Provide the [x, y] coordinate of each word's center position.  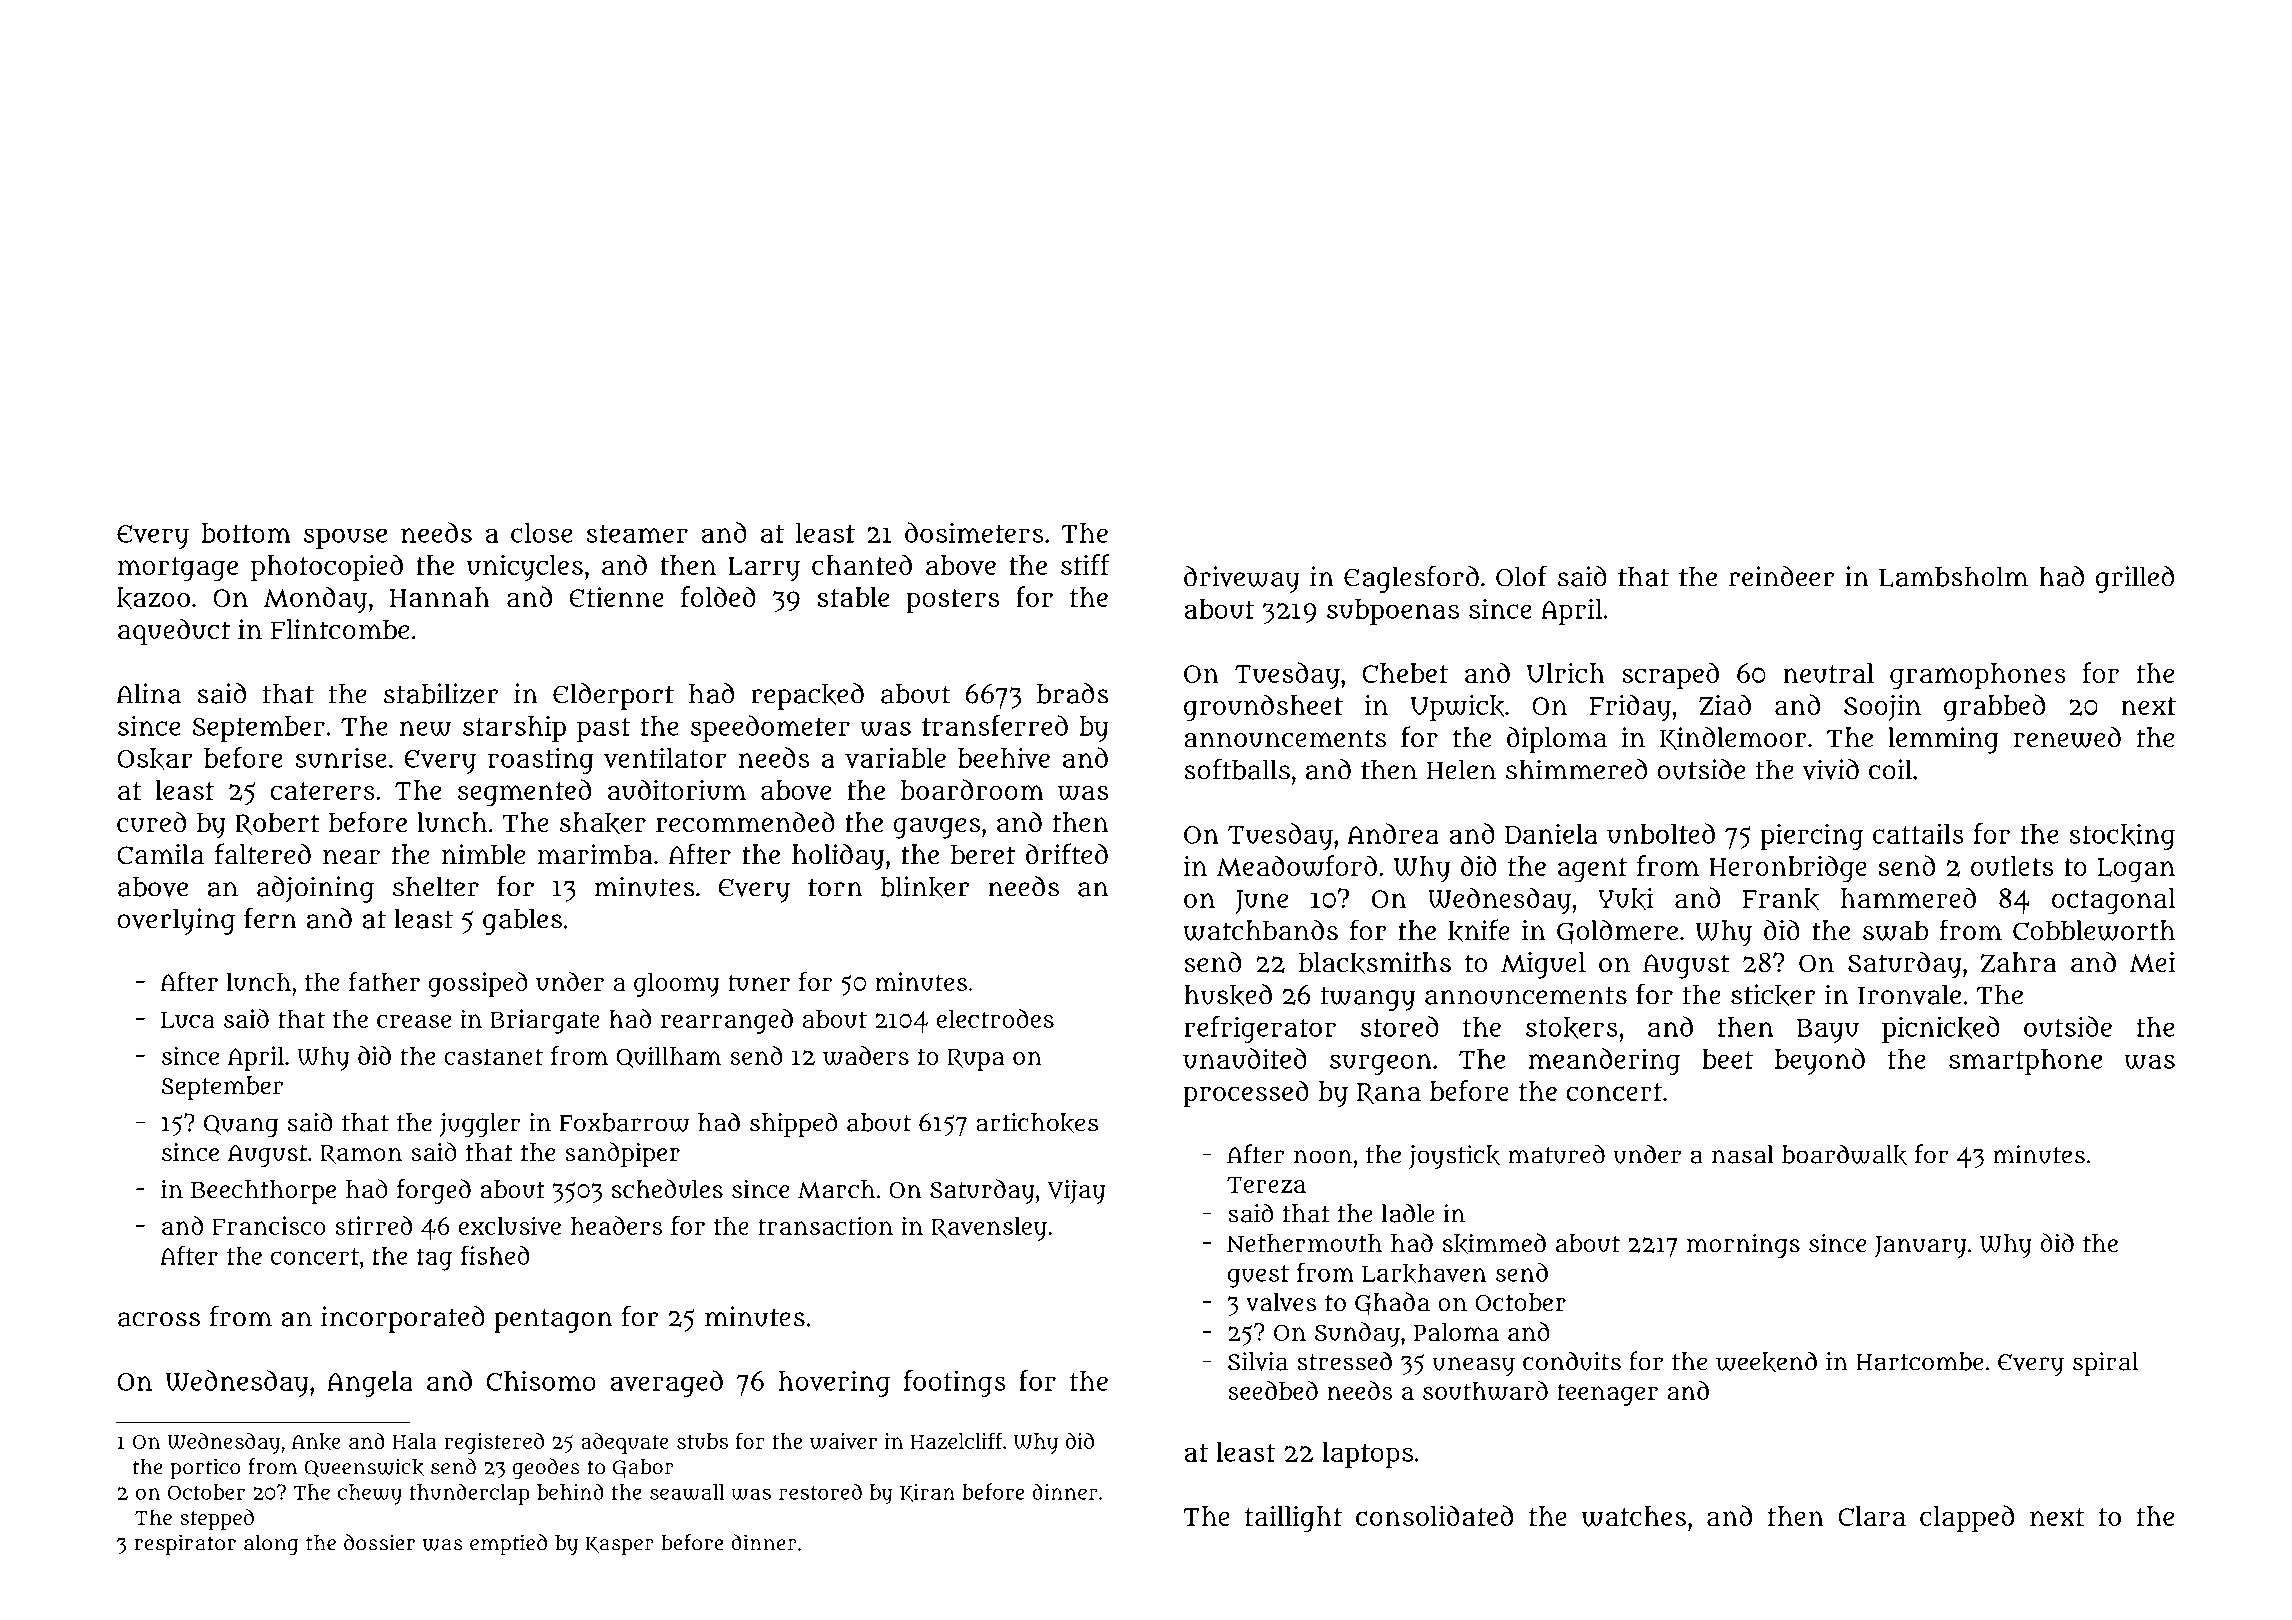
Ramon [361, 1155]
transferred [995, 725]
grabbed [1994, 708]
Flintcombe [340, 629]
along [271, 1545]
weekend [1766, 1362]
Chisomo [541, 1380]
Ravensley [989, 1229]
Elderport [613, 696]
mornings [1743, 1245]
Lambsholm [1953, 576]
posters [952, 601]
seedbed [1273, 1390]
